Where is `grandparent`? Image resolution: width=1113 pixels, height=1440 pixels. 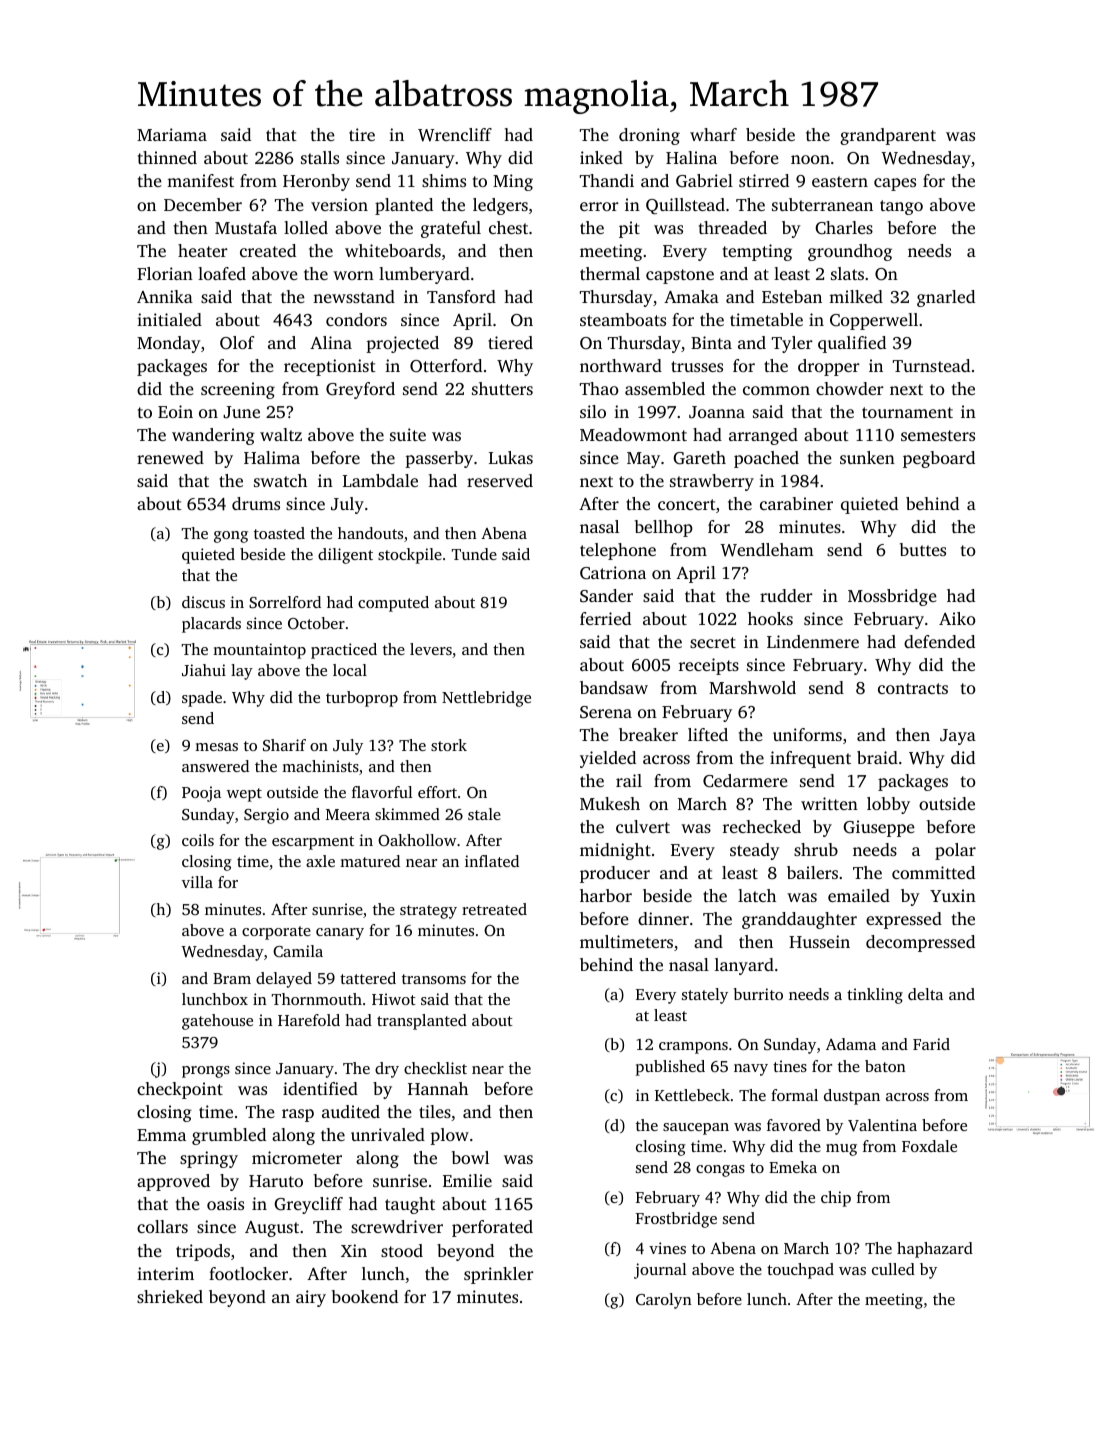 grandparent is located at coordinates (888, 136).
